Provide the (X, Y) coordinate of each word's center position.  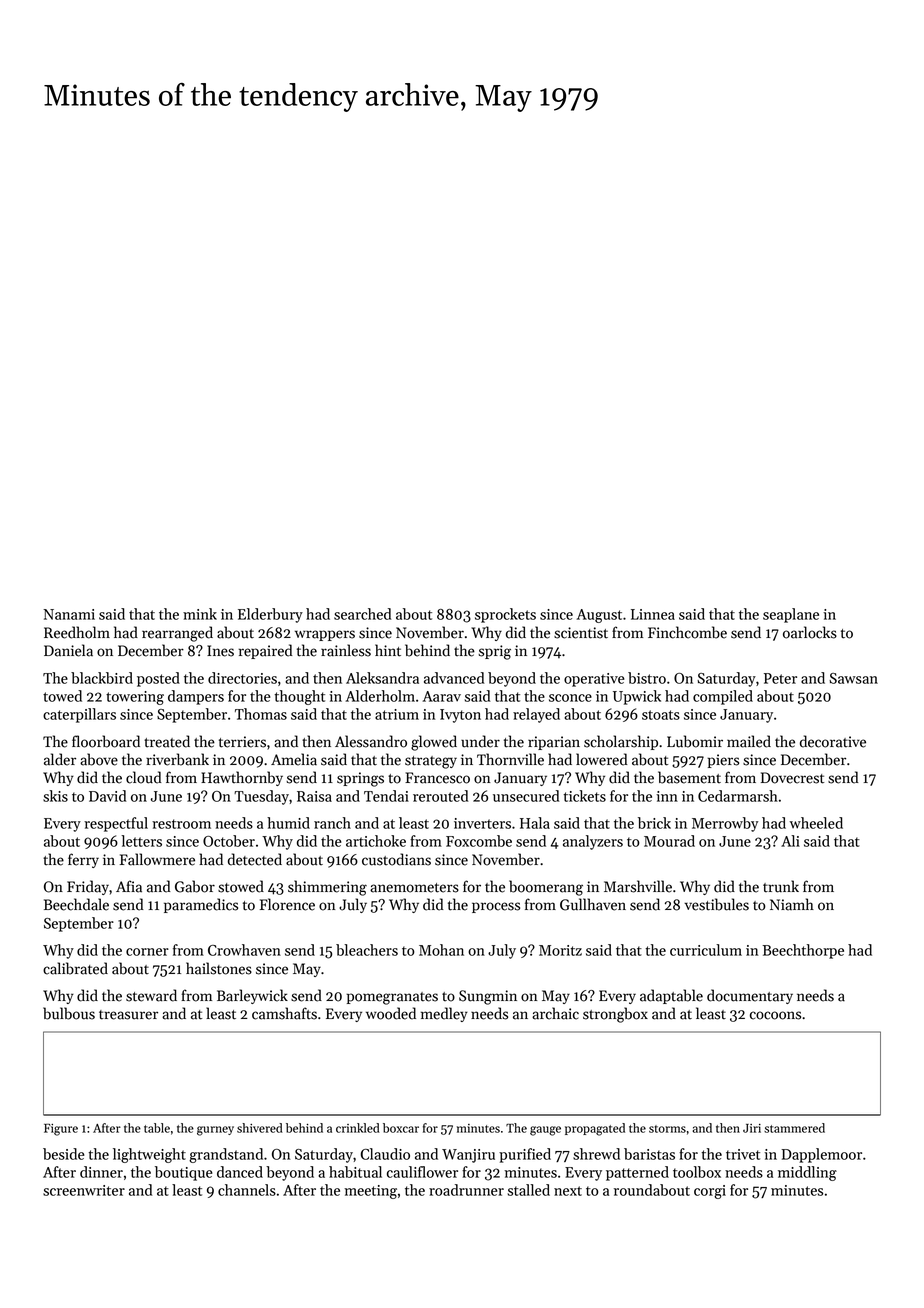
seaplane (791, 615)
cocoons (775, 1015)
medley (444, 1014)
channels (247, 1190)
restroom (181, 824)
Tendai (386, 796)
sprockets (505, 615)
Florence (287, 904)
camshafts (284, 1013)
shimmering (327, 888)
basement (689, 777)
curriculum (706, 950)
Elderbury (270, 615)
